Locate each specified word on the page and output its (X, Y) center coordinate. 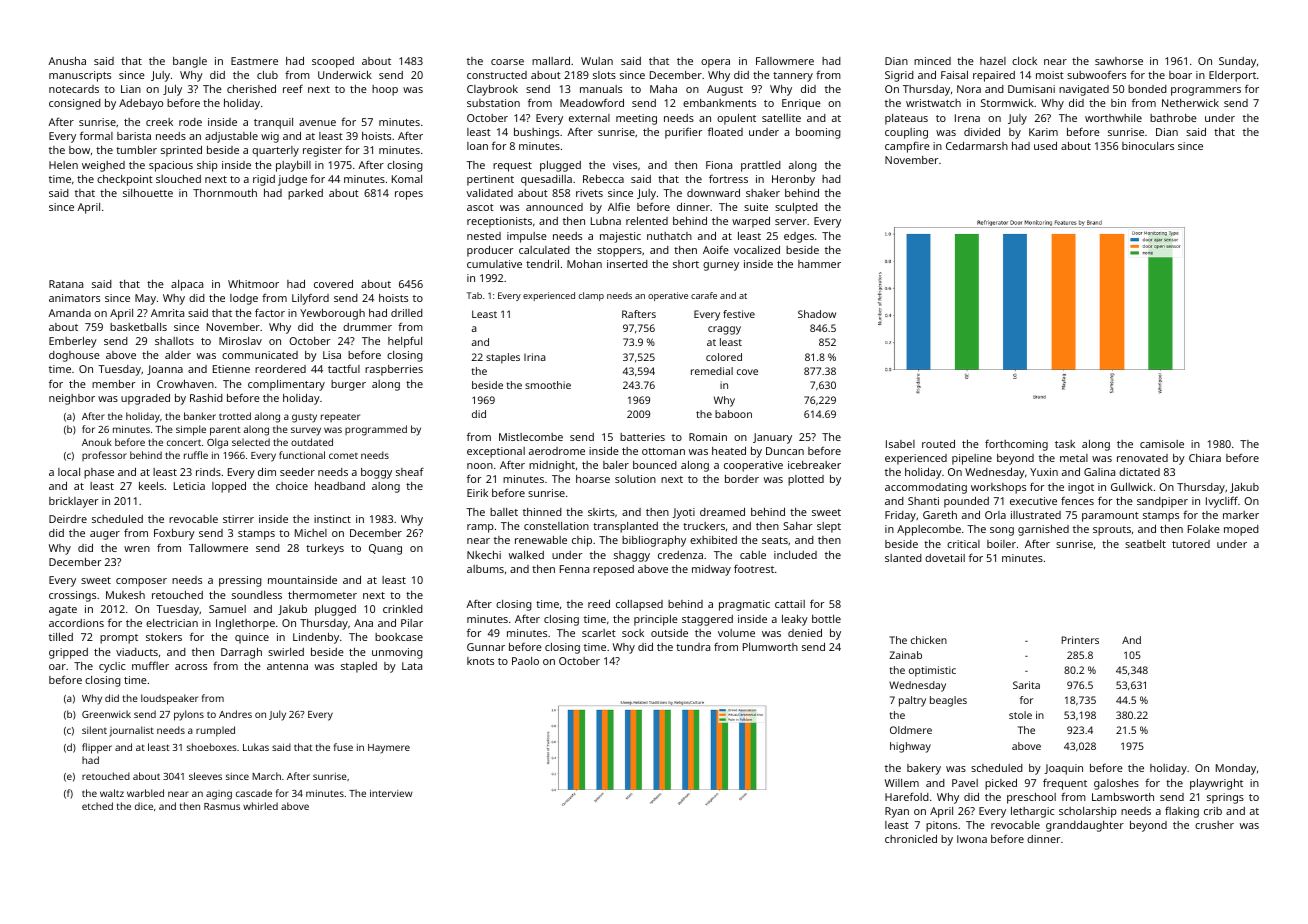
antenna (287, 666)
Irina (535, 357)
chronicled (911, 839)
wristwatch (933, 103)
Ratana (66, 284)
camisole (1162, 444)
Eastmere (254, 61)
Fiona (719, 165)
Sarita (1026, 685)
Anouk (97, 442)
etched (97, 806)
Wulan (597, 61)
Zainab (905, 655)
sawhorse (1119, 61)
